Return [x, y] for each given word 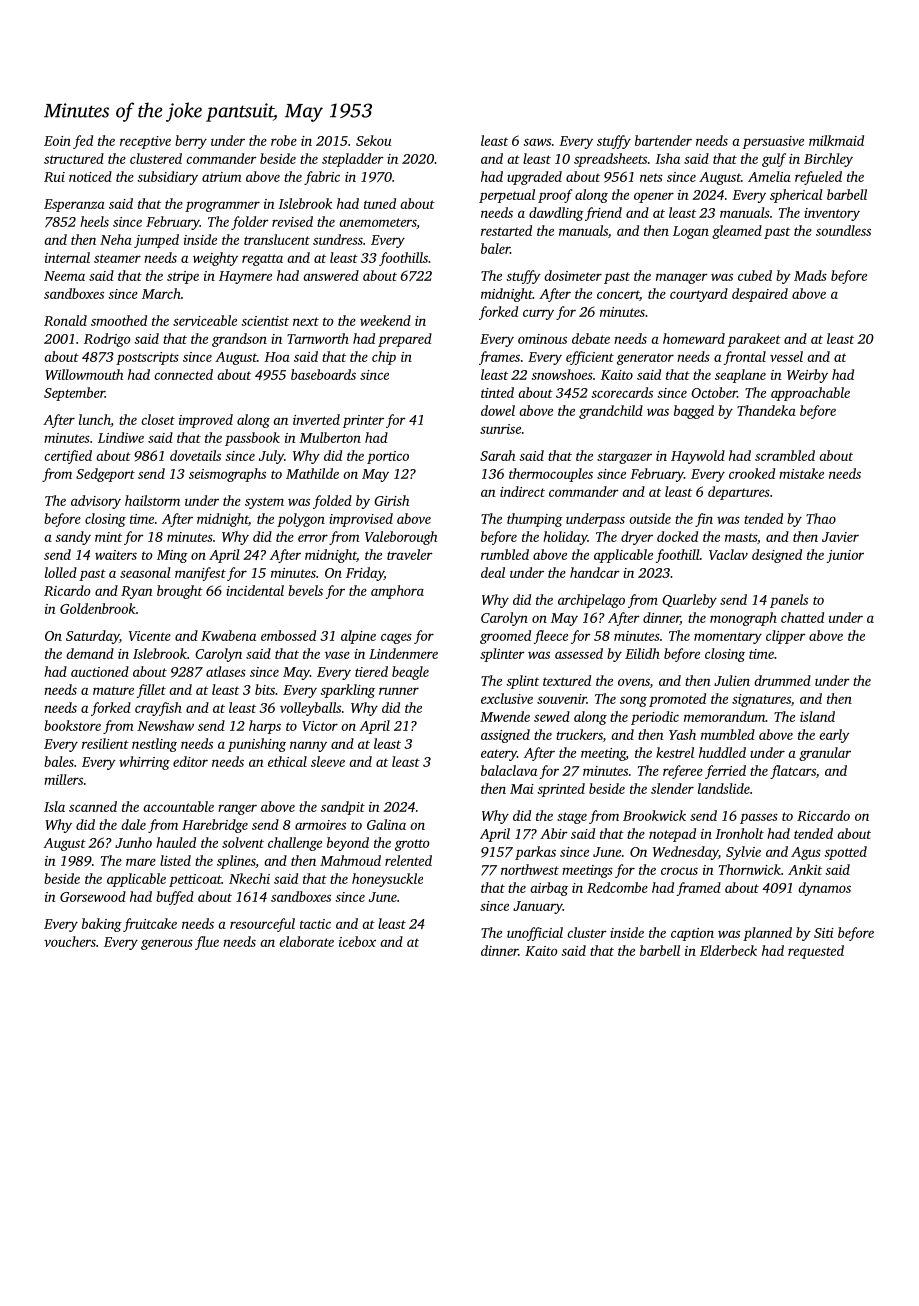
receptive [145, 142]
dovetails [195, 455]
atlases [226, 671]
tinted [497, 392]
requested [816, 952]
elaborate [306, 941]
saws [537, 142]
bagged [694, 412]
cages [396, 638]
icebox [357, 941]
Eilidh [642, 653]
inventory [832, 214]
